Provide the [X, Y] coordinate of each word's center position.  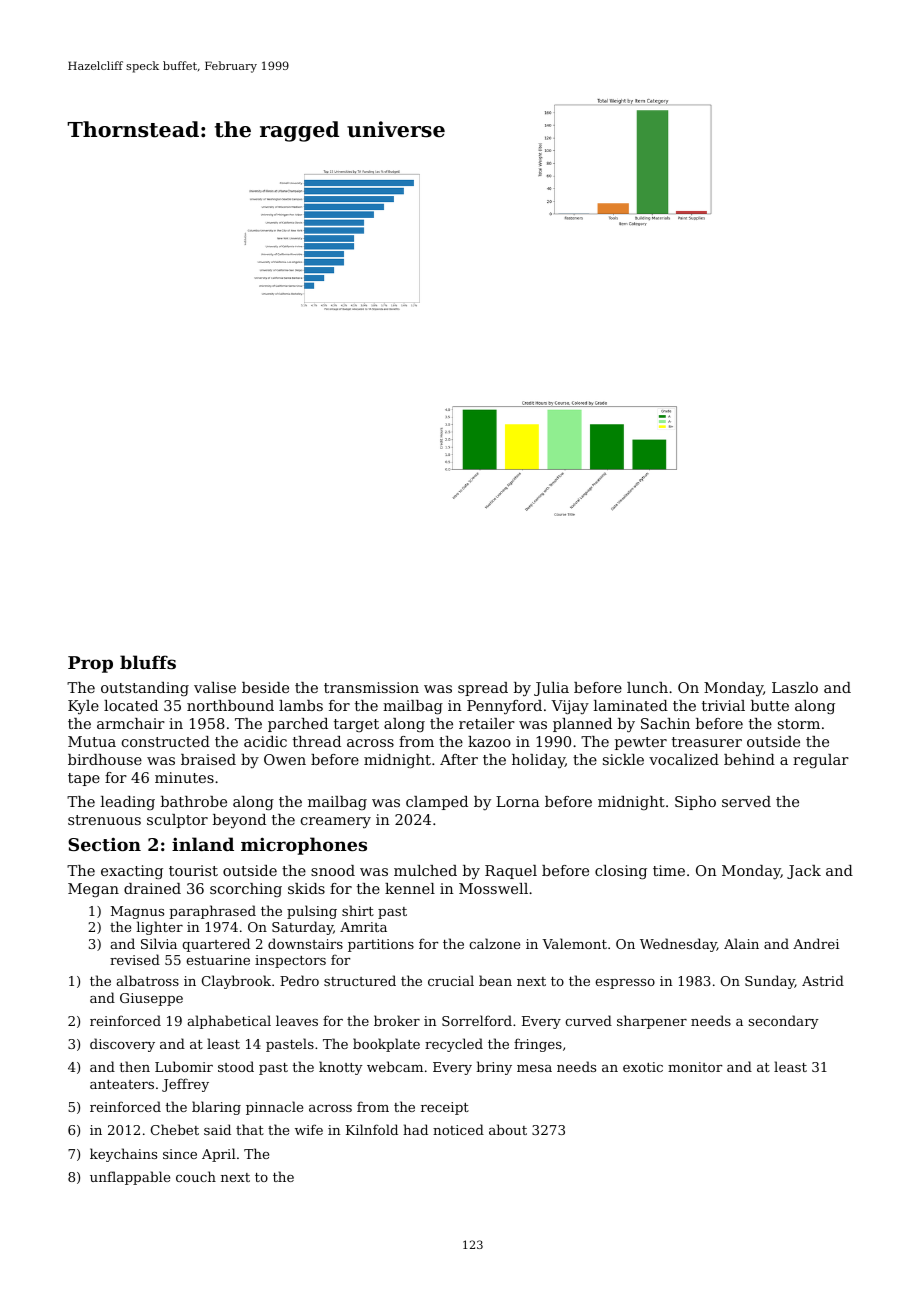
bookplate [386, 1045]
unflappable [130, 1178]
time [669, 870]
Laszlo [795, 687]
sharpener [652, 1022]
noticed [458, 1129]
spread [483, 689]
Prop [90, 664]
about [508, 1129]
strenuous [104, 820]
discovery [122, 1045]
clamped [437, 803]
